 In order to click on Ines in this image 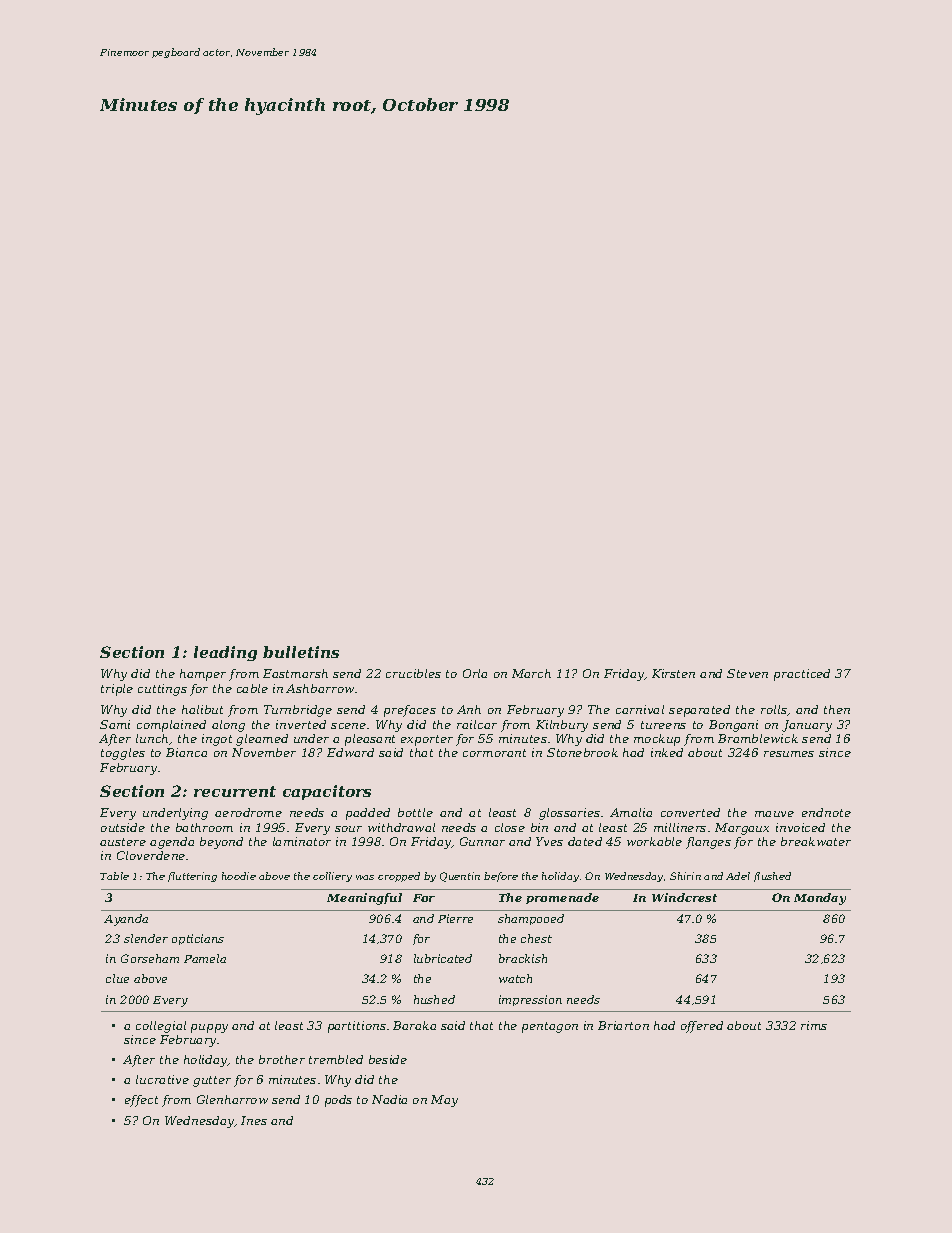, I will do `click(254, 1120)`.
